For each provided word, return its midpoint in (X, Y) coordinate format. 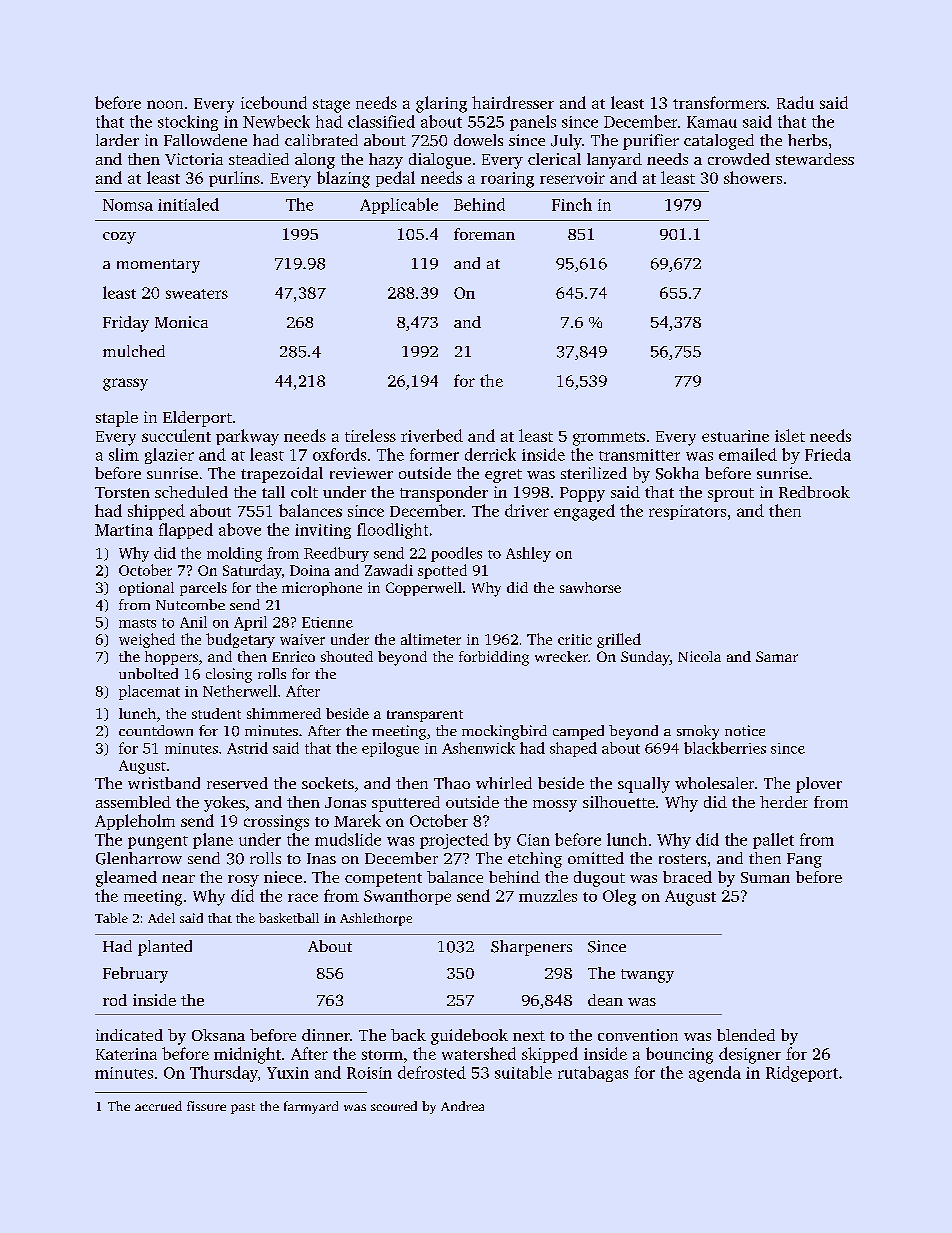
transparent (425, 716)
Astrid (247, 748)
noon (165, 104)
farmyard (311, 1107)
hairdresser (513, 102)
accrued (158, 1106)
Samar (777, 656)
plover (819, 785)
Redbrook (814, 492)
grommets (609, 439)
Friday (126, 324)
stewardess (815, 159)
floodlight (392, 531)
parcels (203, 589)
